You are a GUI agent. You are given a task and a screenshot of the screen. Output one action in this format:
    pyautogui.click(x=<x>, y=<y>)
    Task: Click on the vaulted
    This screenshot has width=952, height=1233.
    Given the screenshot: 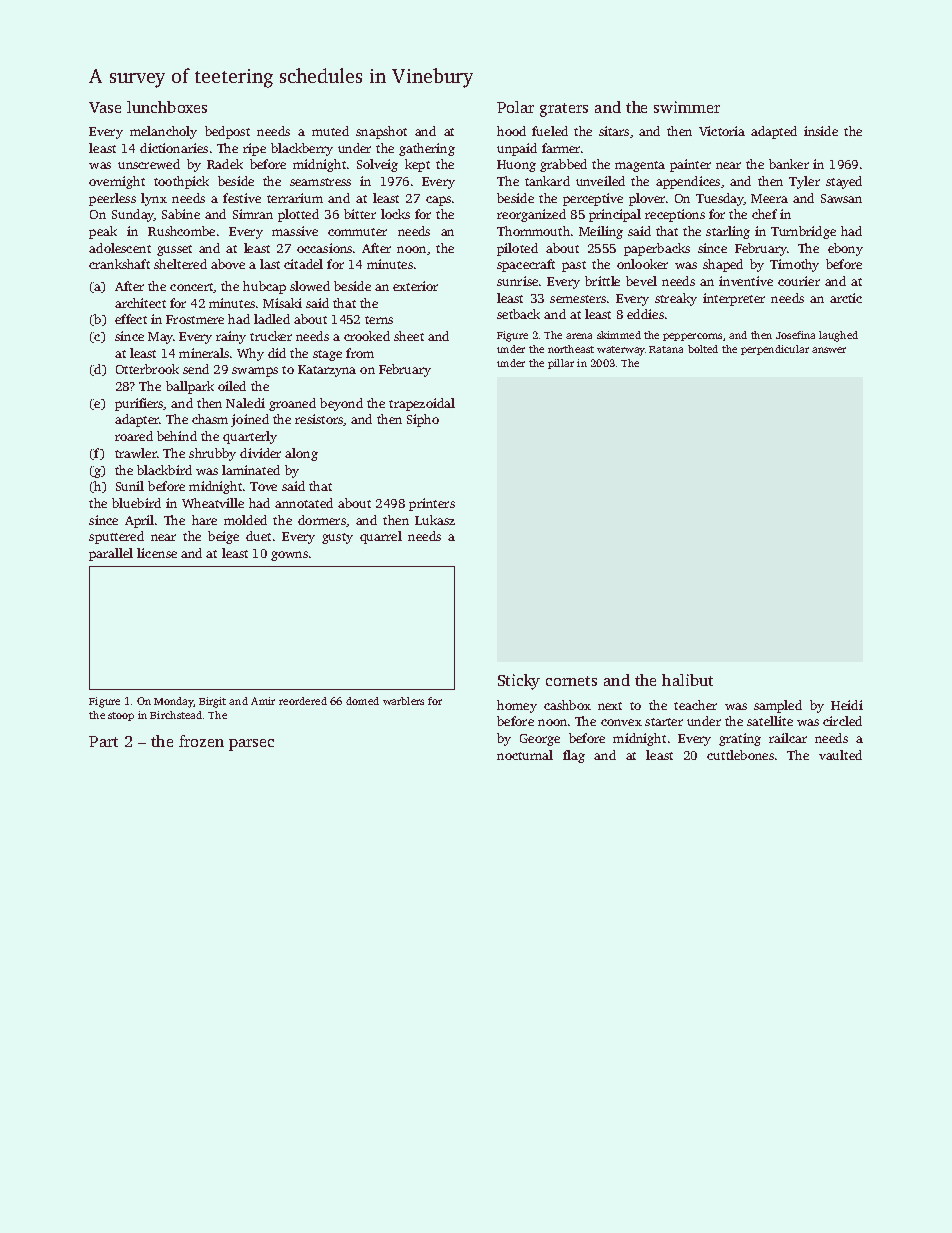 What is the action you would take?
    pyautogui.click(x=840, y=755)
